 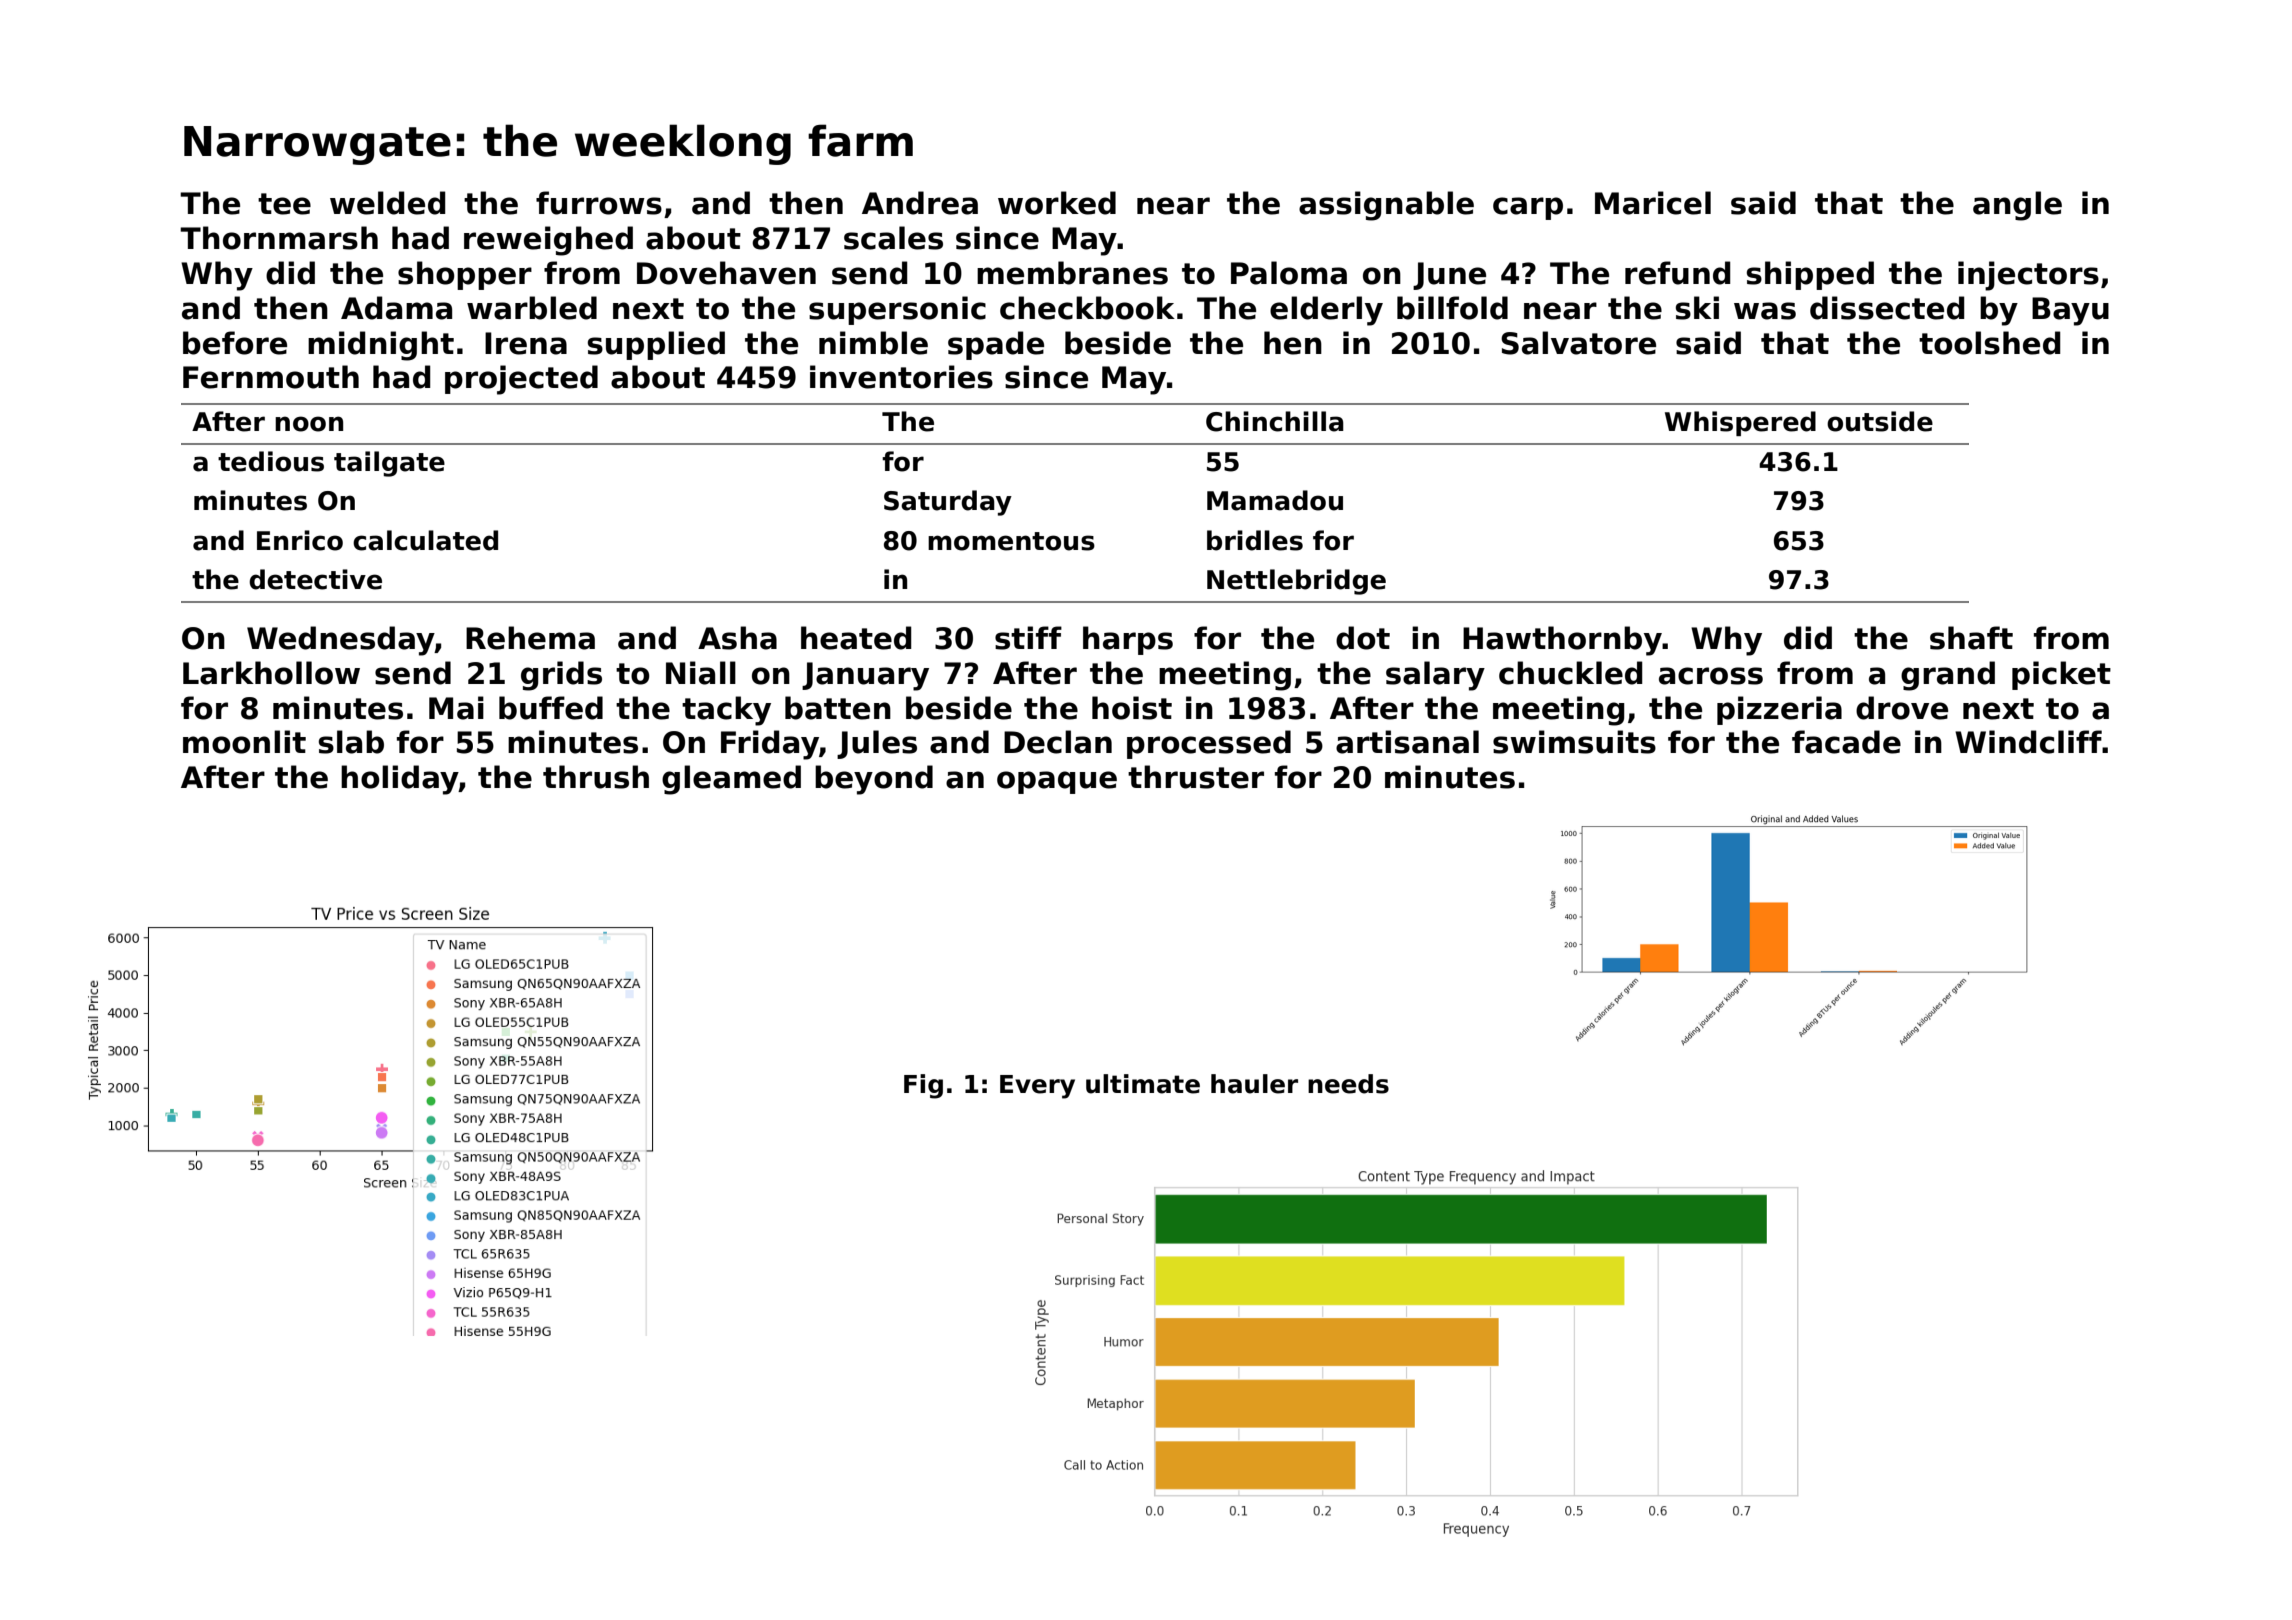 What do you see at coordinates (1196, 777) in the document?
I see `thruster` at bounding box center [1196, 777].
